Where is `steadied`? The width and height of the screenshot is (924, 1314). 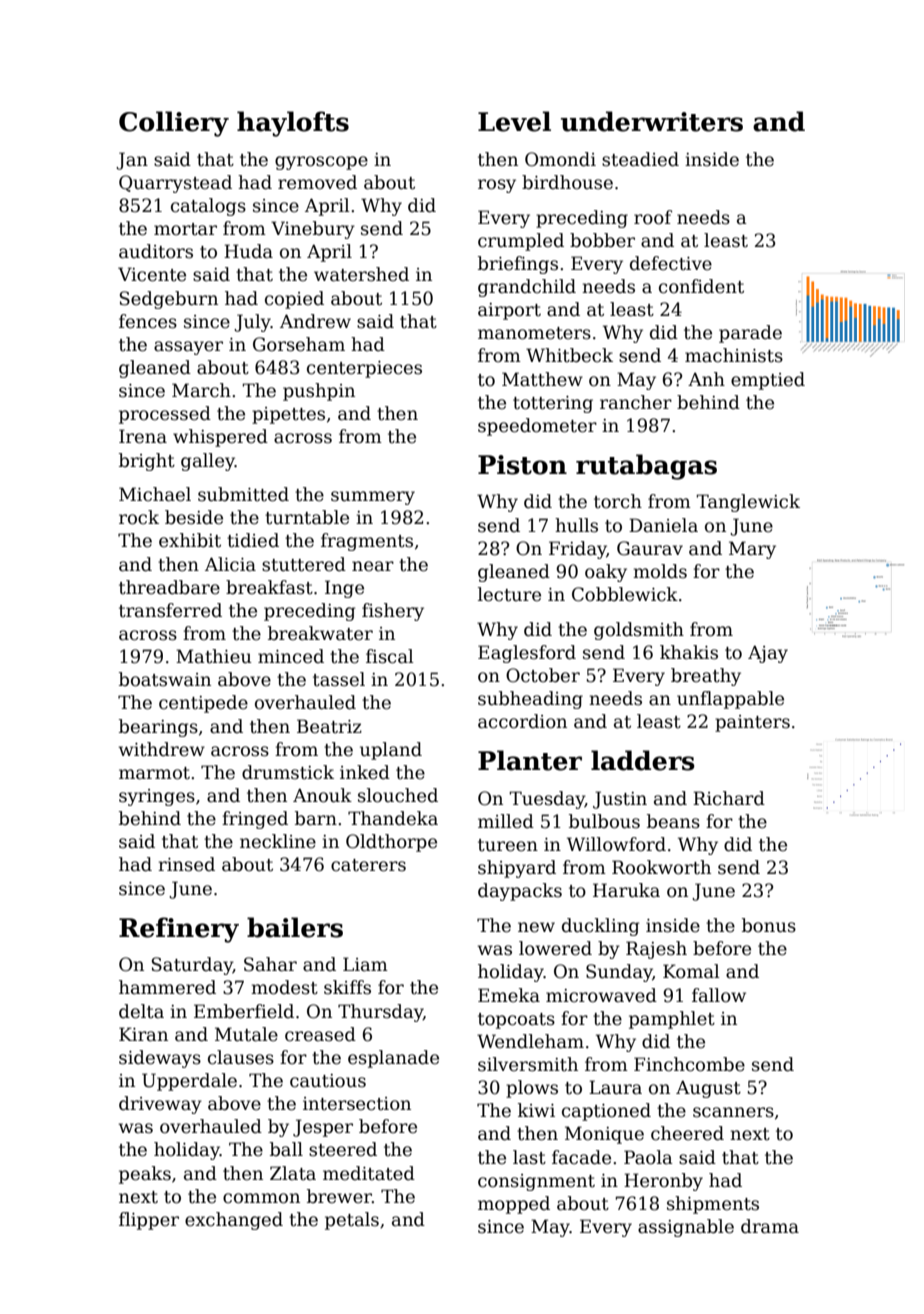
steadied is located at coordinates (640, 159).
